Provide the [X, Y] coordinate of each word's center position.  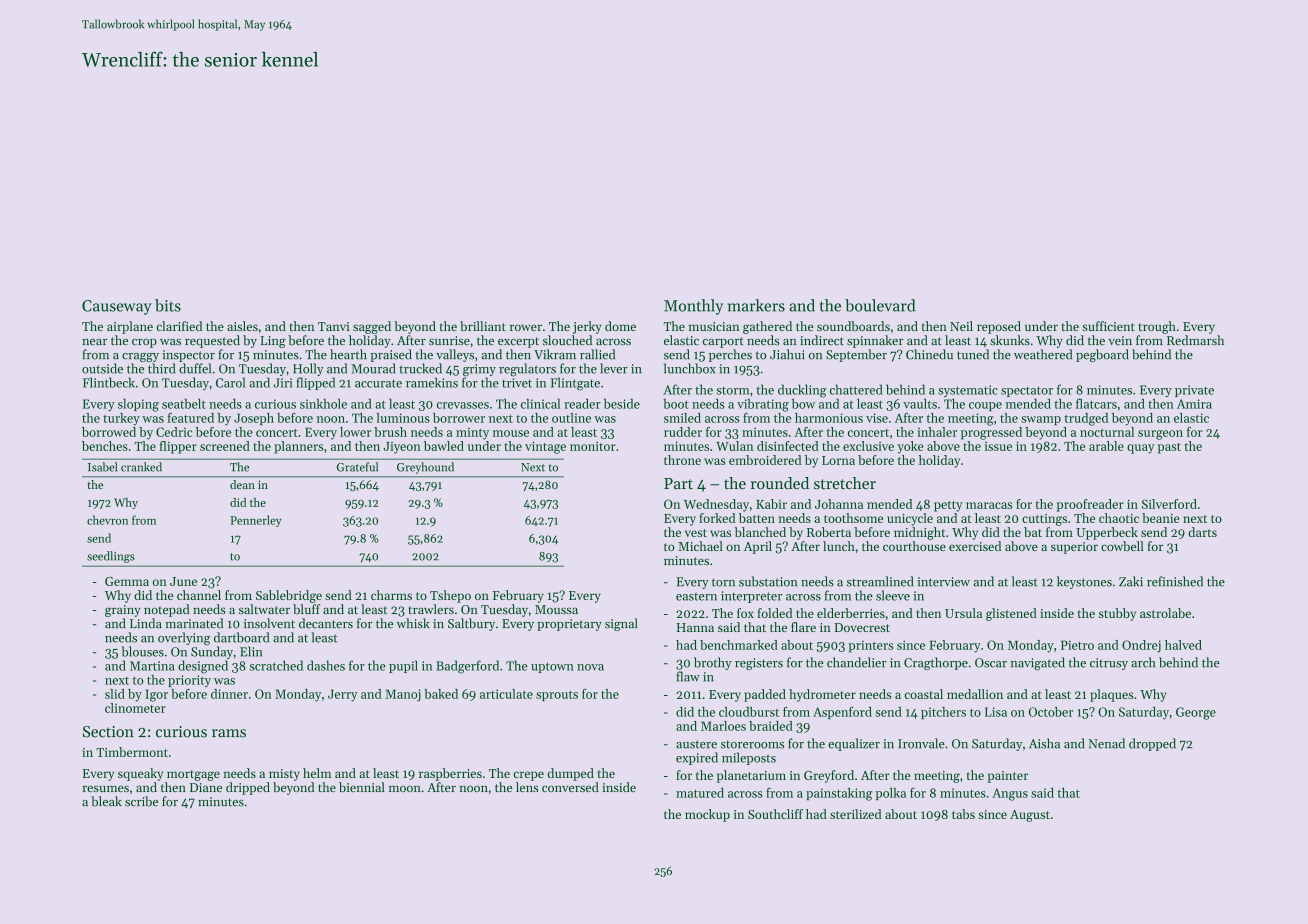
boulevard [880, 305]
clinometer [135, 708]
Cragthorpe [936, 663]
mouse [511, 433]
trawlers [431, 609]
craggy [140, 357]
